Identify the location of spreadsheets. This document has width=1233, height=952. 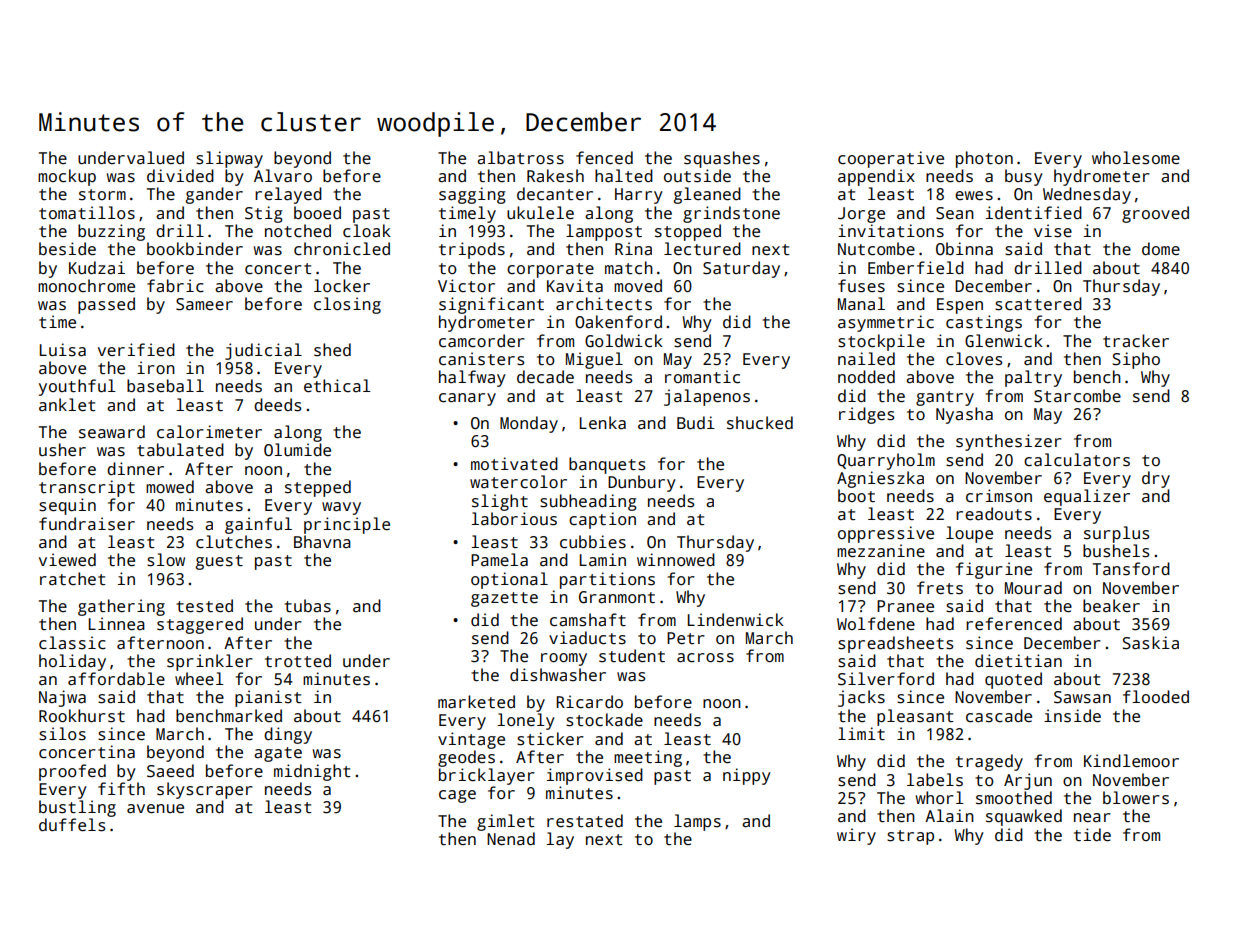
(895, 644).
